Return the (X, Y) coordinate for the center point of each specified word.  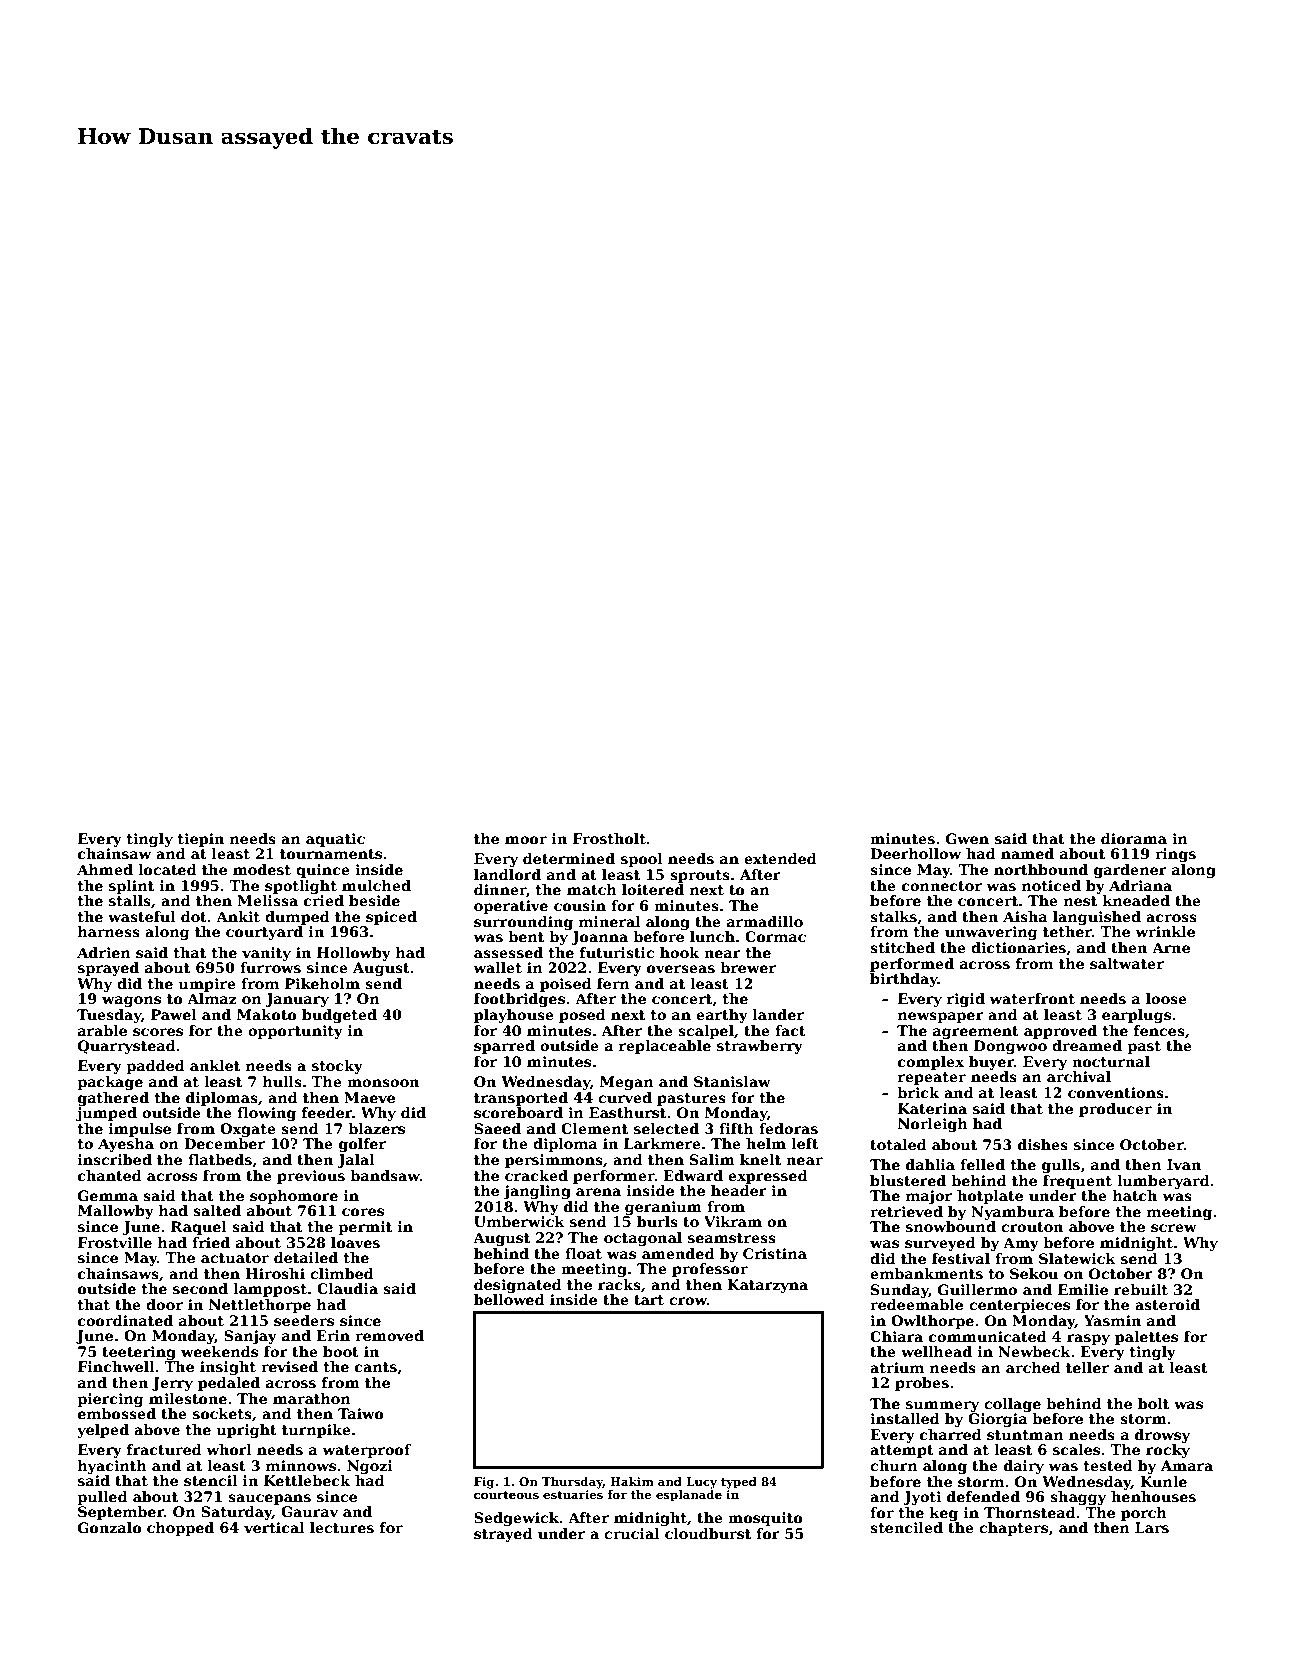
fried (211, 1242)
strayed (503, 1535)
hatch (1134, 1195)
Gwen (967, 838)
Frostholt (610, 838)
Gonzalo (110, 1527)
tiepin (201, 840)
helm (766, 1143)
